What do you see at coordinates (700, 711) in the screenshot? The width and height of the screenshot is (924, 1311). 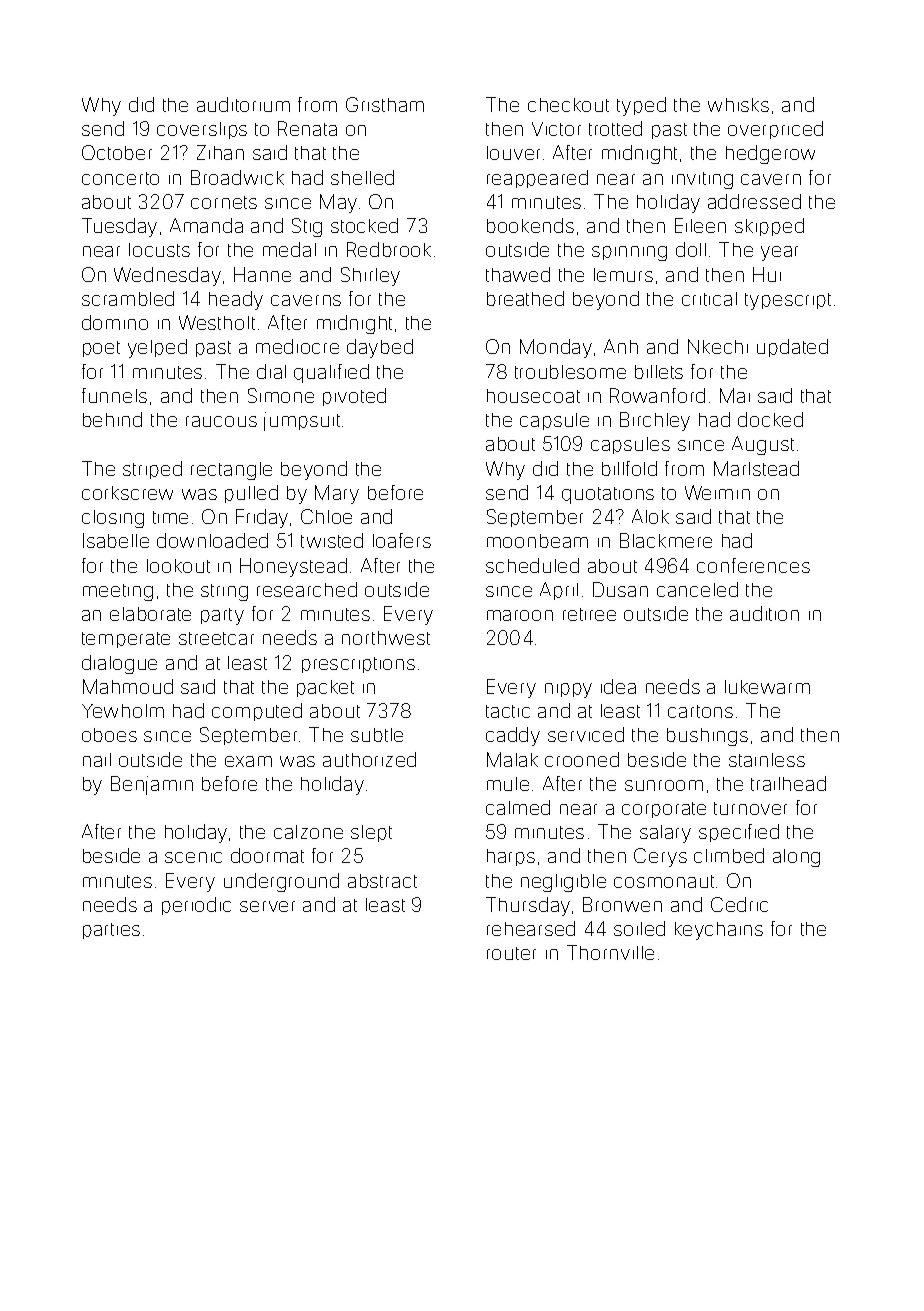 I see `cartons` at bounding box center [700, 711].
